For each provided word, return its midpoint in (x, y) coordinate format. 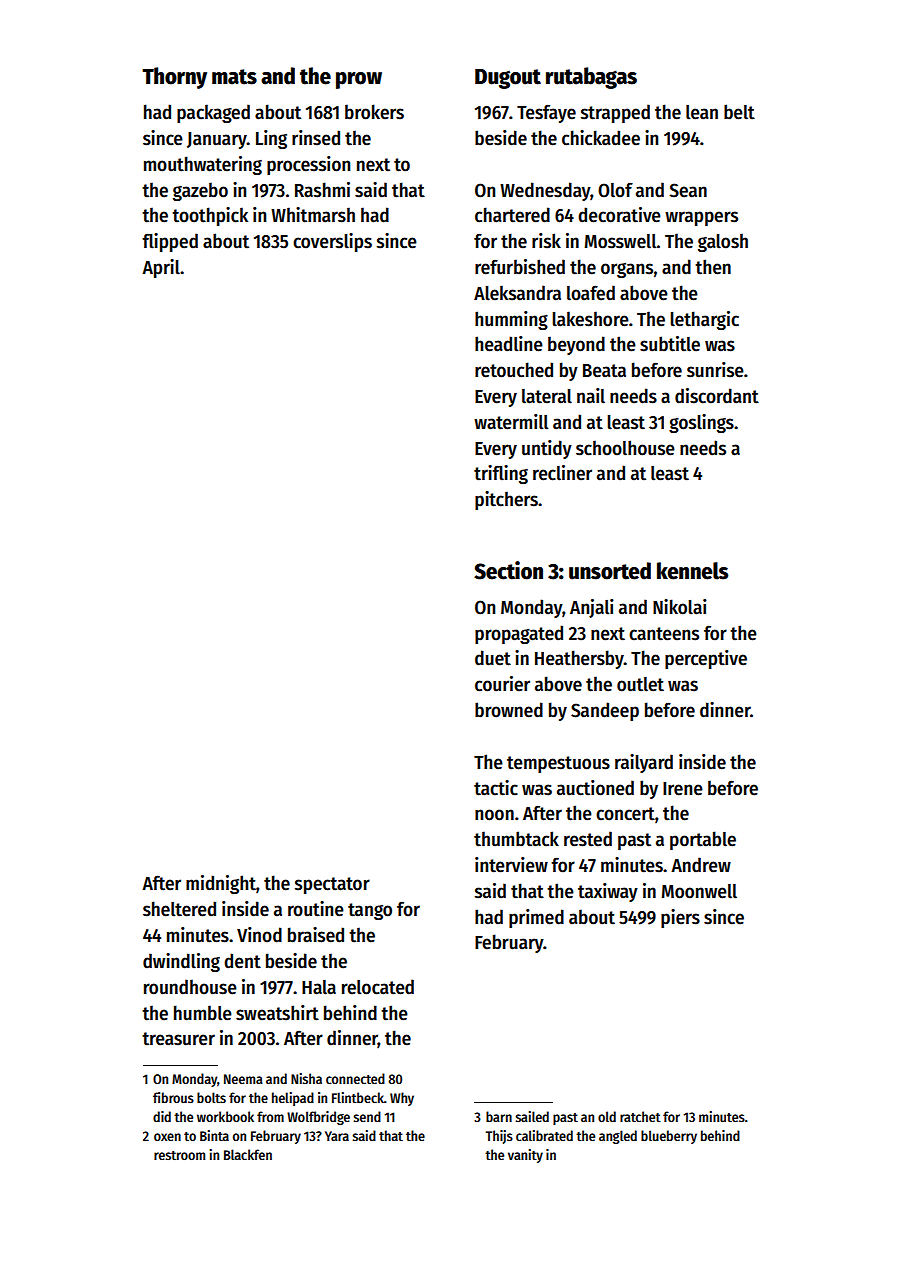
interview (511, 865)
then (713, 267)
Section (508, 570)
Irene (683, 789)
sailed (532, 1116)
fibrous (173, 1097)
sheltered (179, 909)
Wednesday (545, 191)
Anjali (592, 608)
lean (702, 112)
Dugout (508, 79)
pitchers (506, 500)
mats (234, 77)
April (161, 268)
